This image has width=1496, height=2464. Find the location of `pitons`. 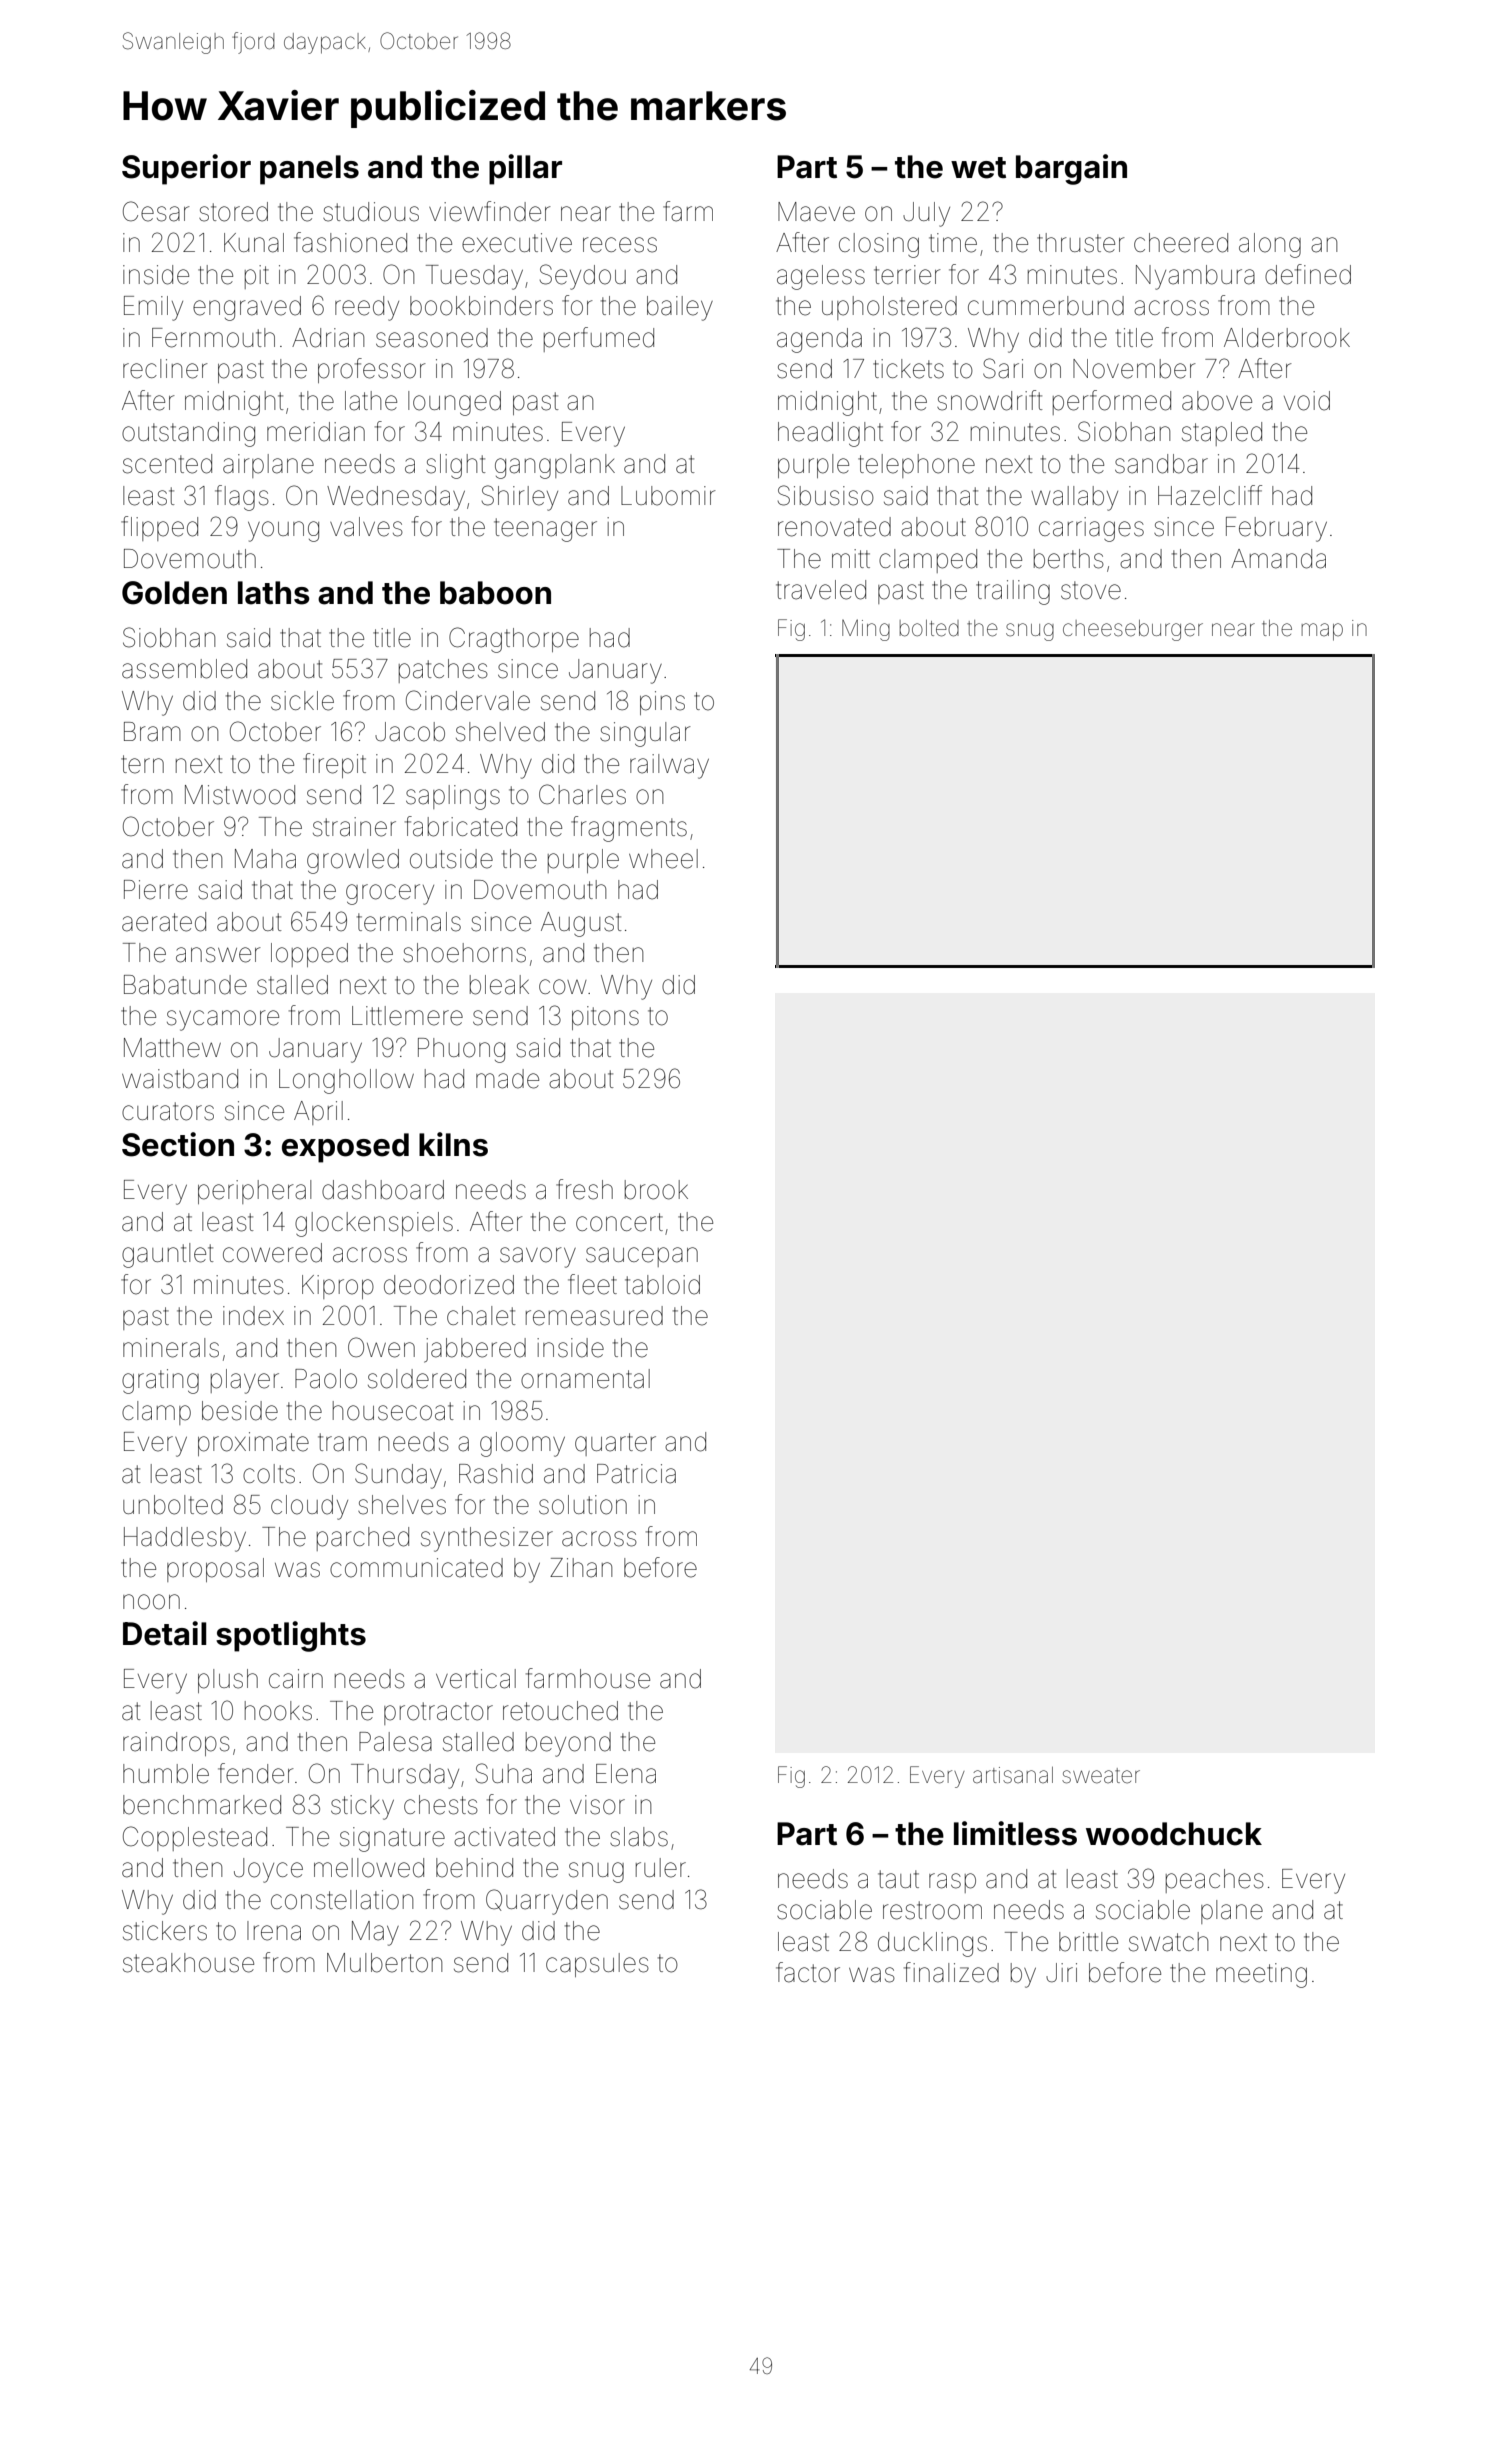

pitons is located at coordinates (605, 1018).
